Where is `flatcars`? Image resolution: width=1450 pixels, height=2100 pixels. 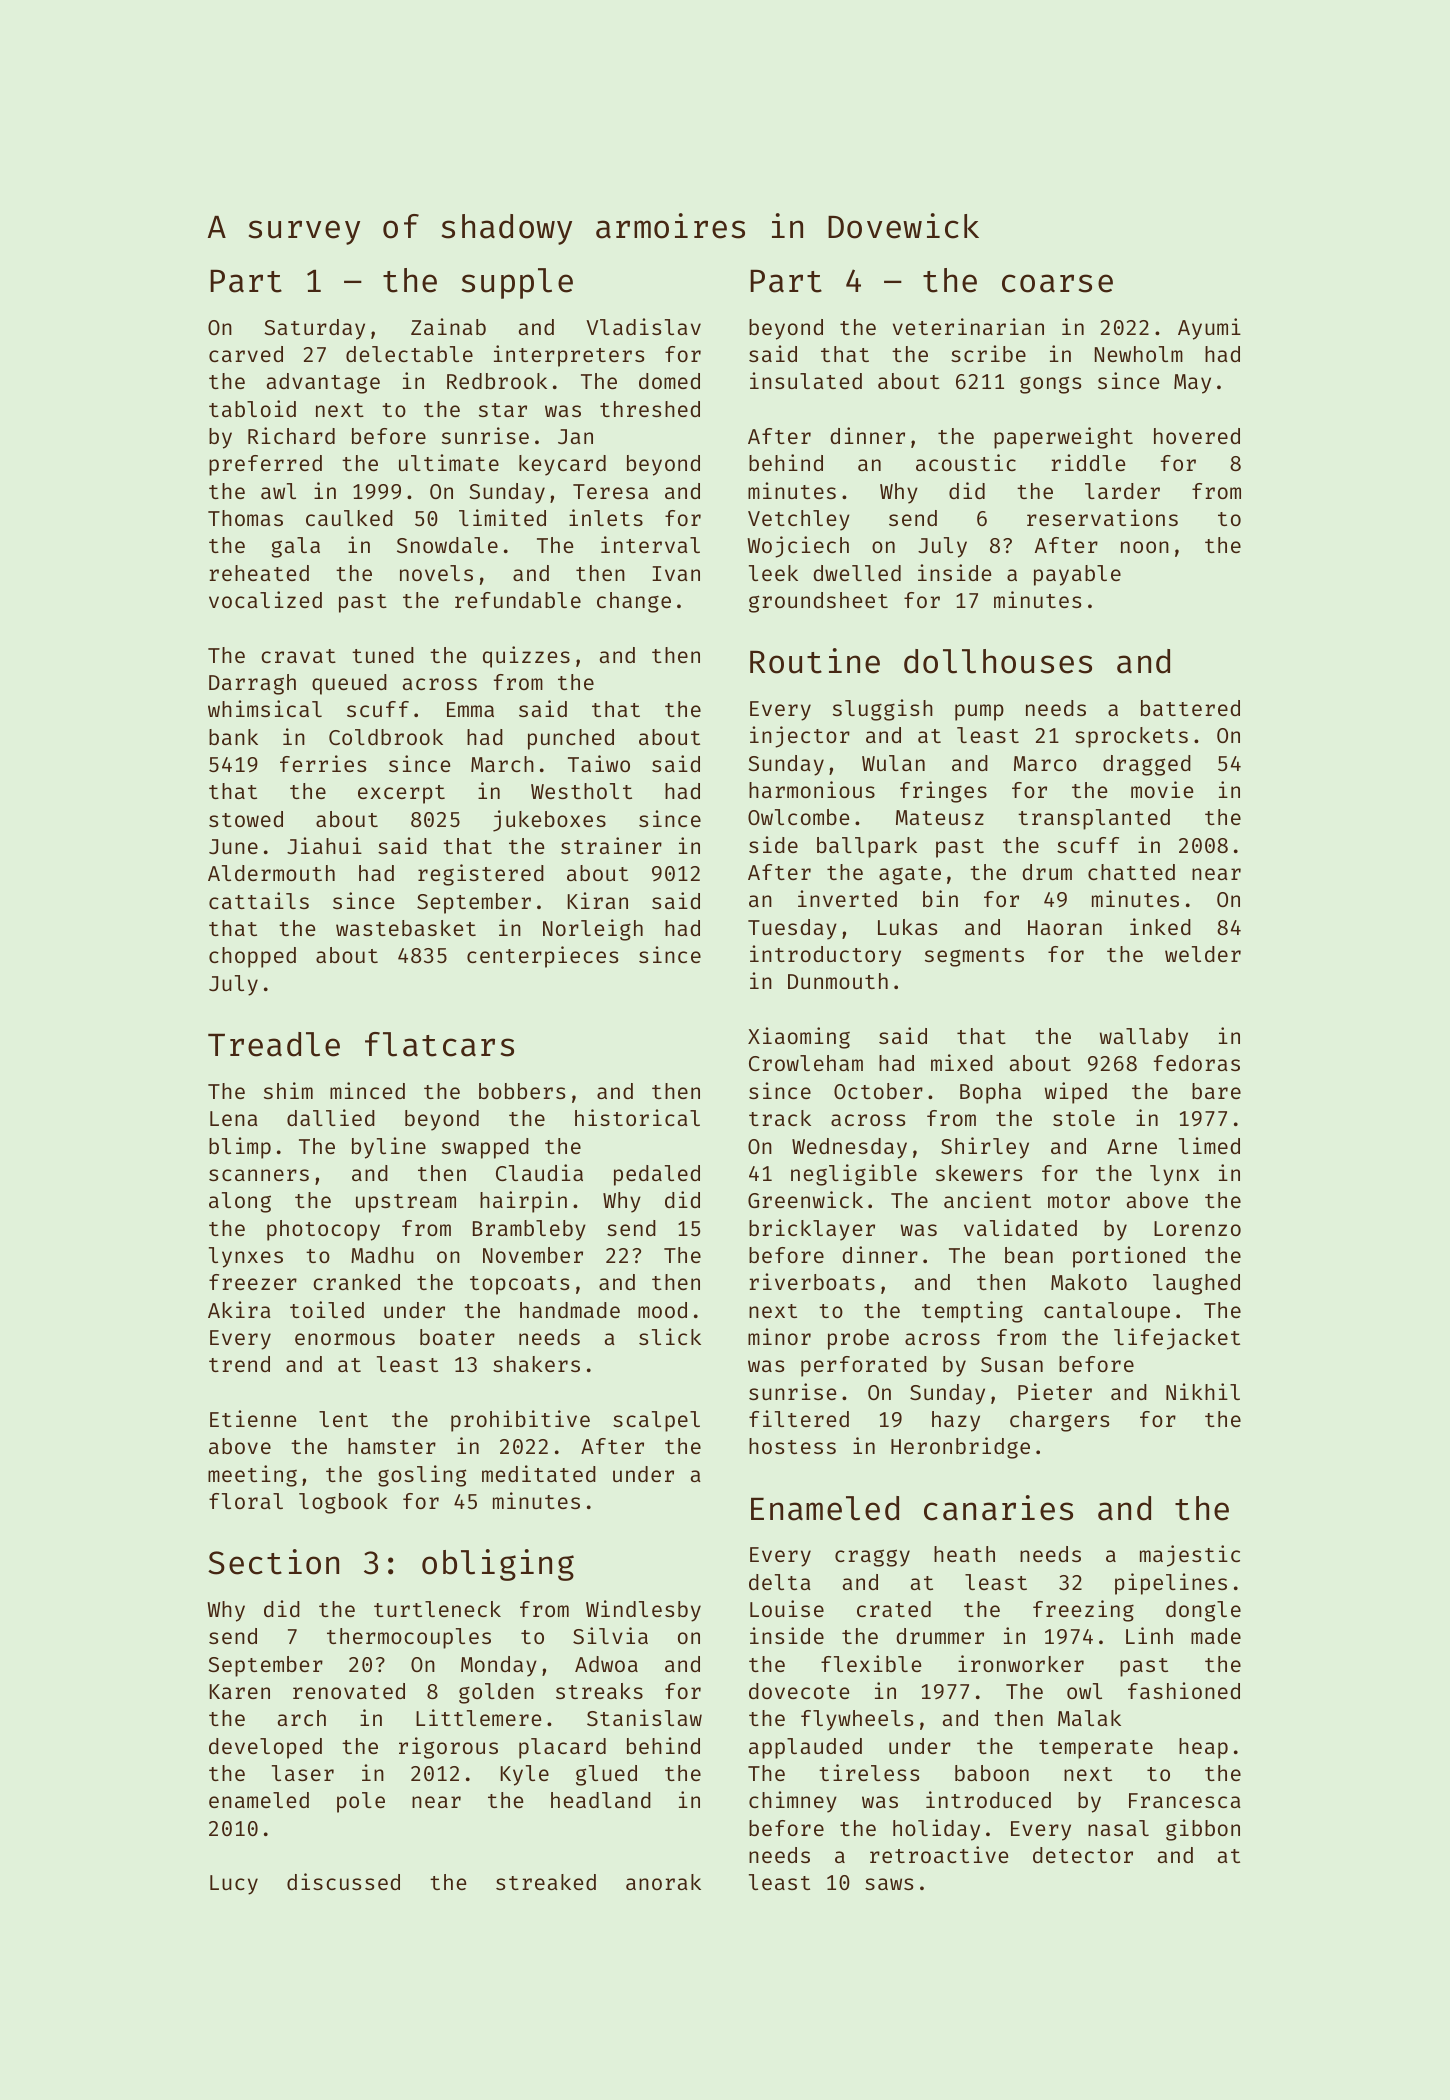
flatcars is located at coordinates (439, 1044).
